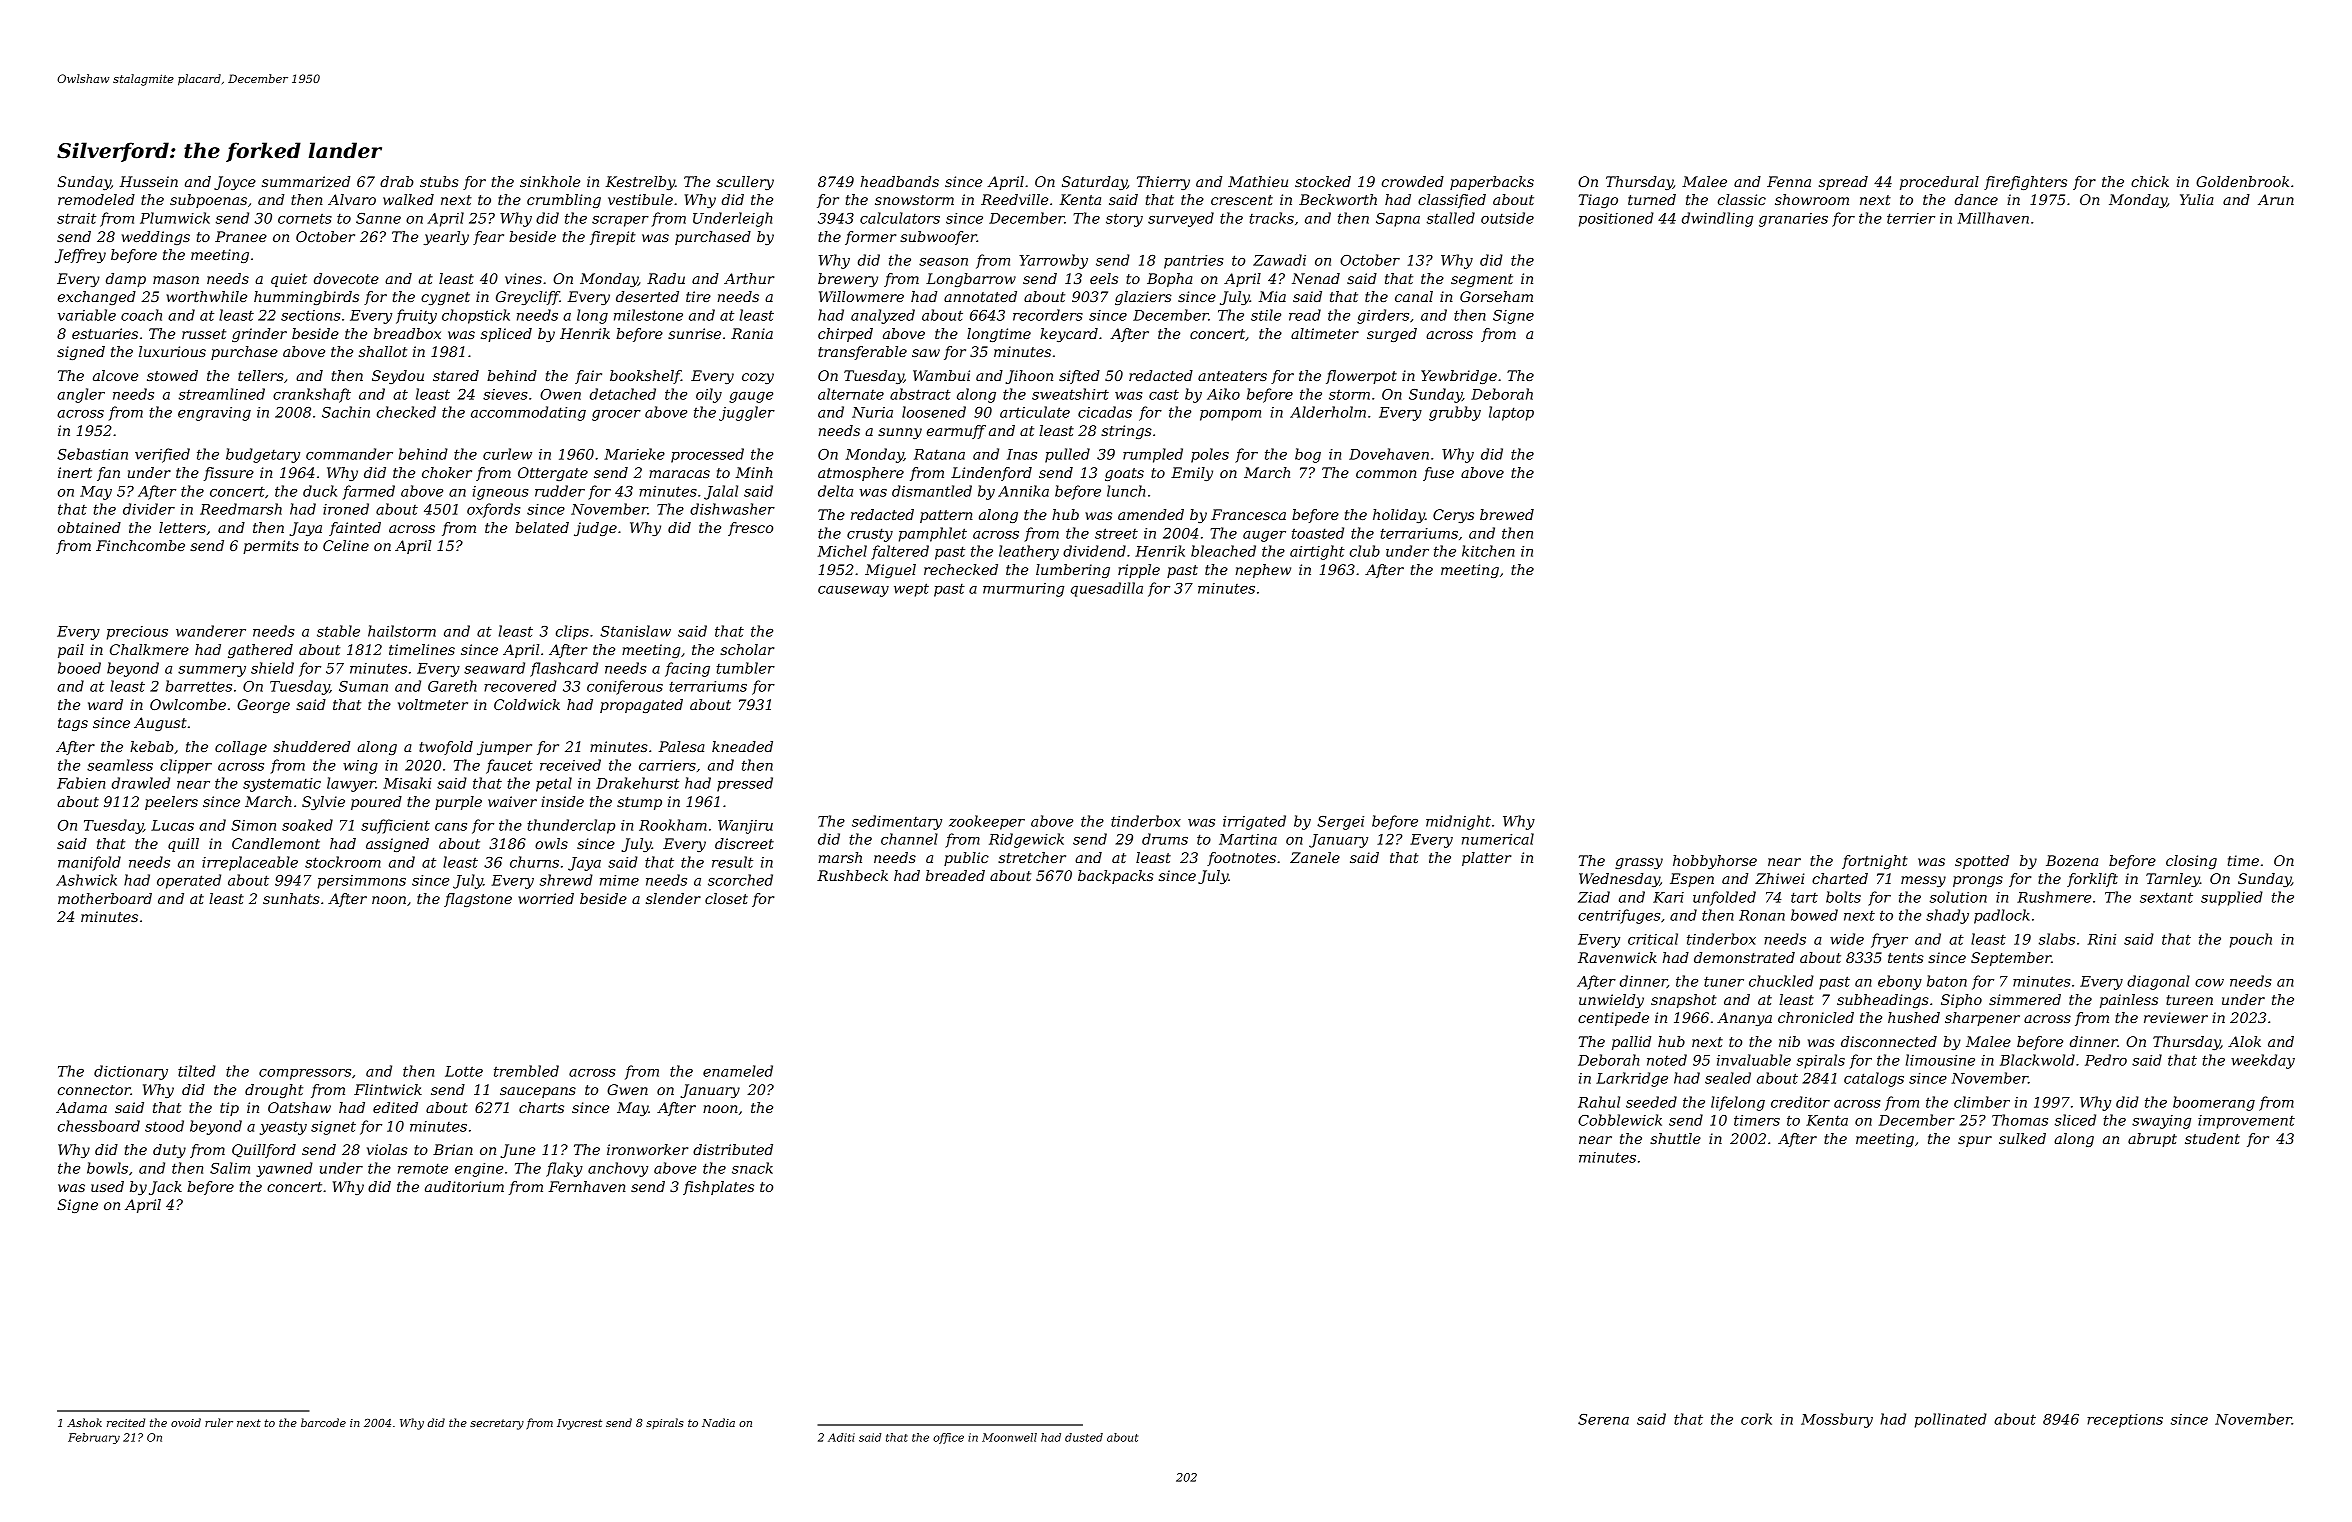 This screenshot has width=2352, height=1522. What do you see at coordinates (2212, 1138) in the screenshot?
I see `student` at bounding box center [2212, 1138].
